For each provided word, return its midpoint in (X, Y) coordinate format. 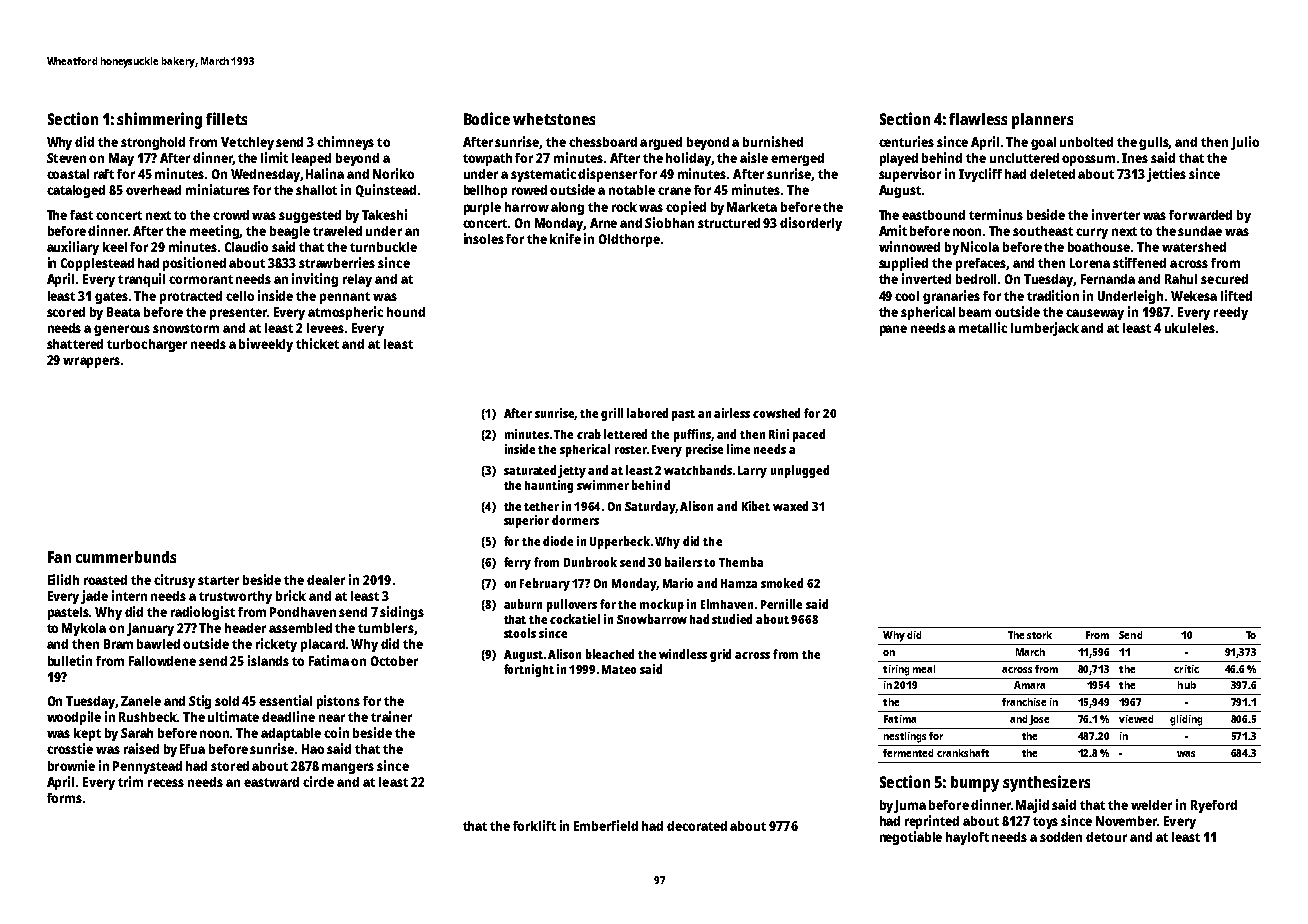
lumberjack (1045, 329)
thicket (317, 343)
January (150, 629)
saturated (530, 470)
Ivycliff (980, 175)
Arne (603, 223)
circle (318, 781)
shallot (316, 190)
